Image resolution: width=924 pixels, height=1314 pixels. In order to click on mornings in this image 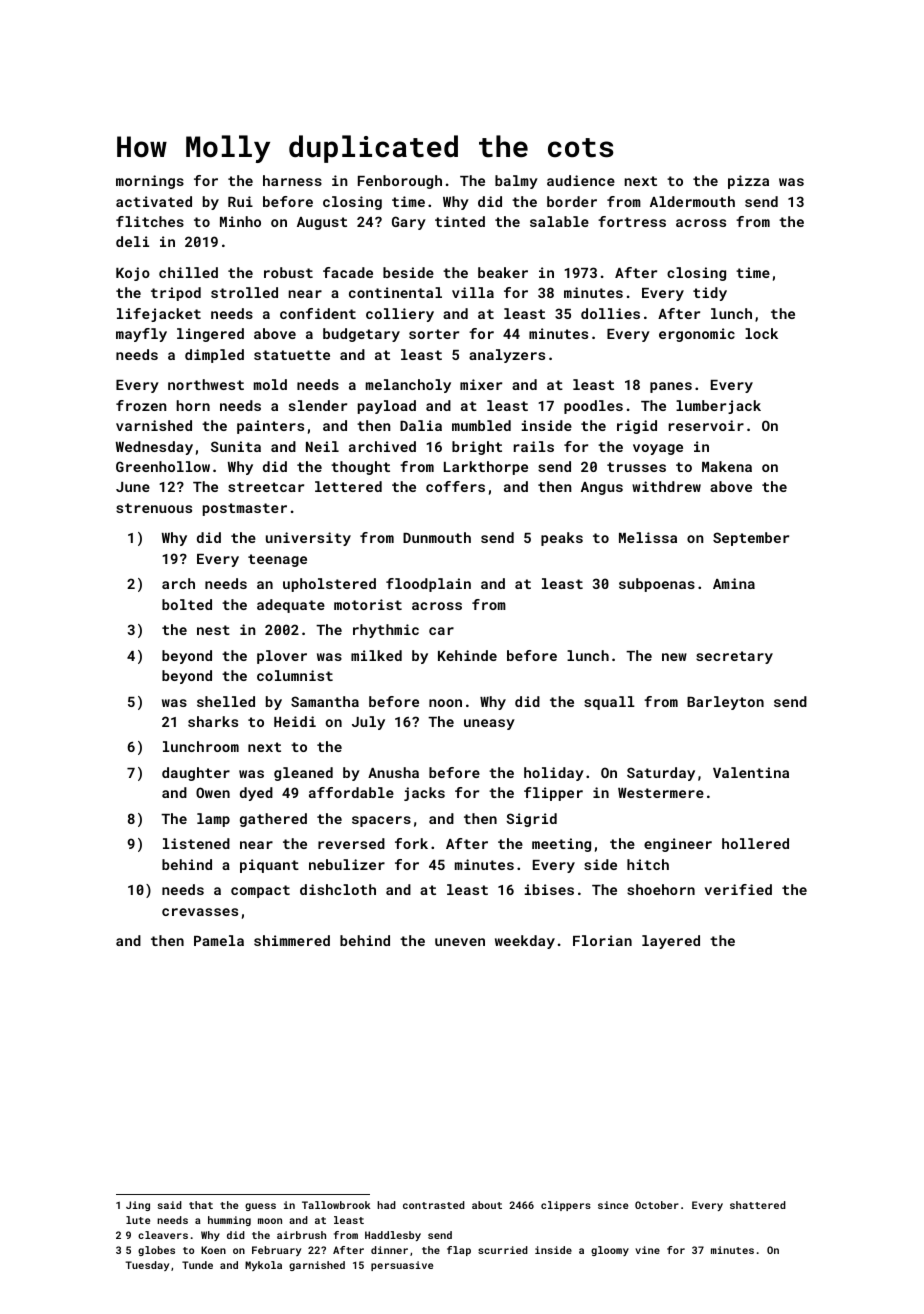, I will do `click(150, 182)`.
